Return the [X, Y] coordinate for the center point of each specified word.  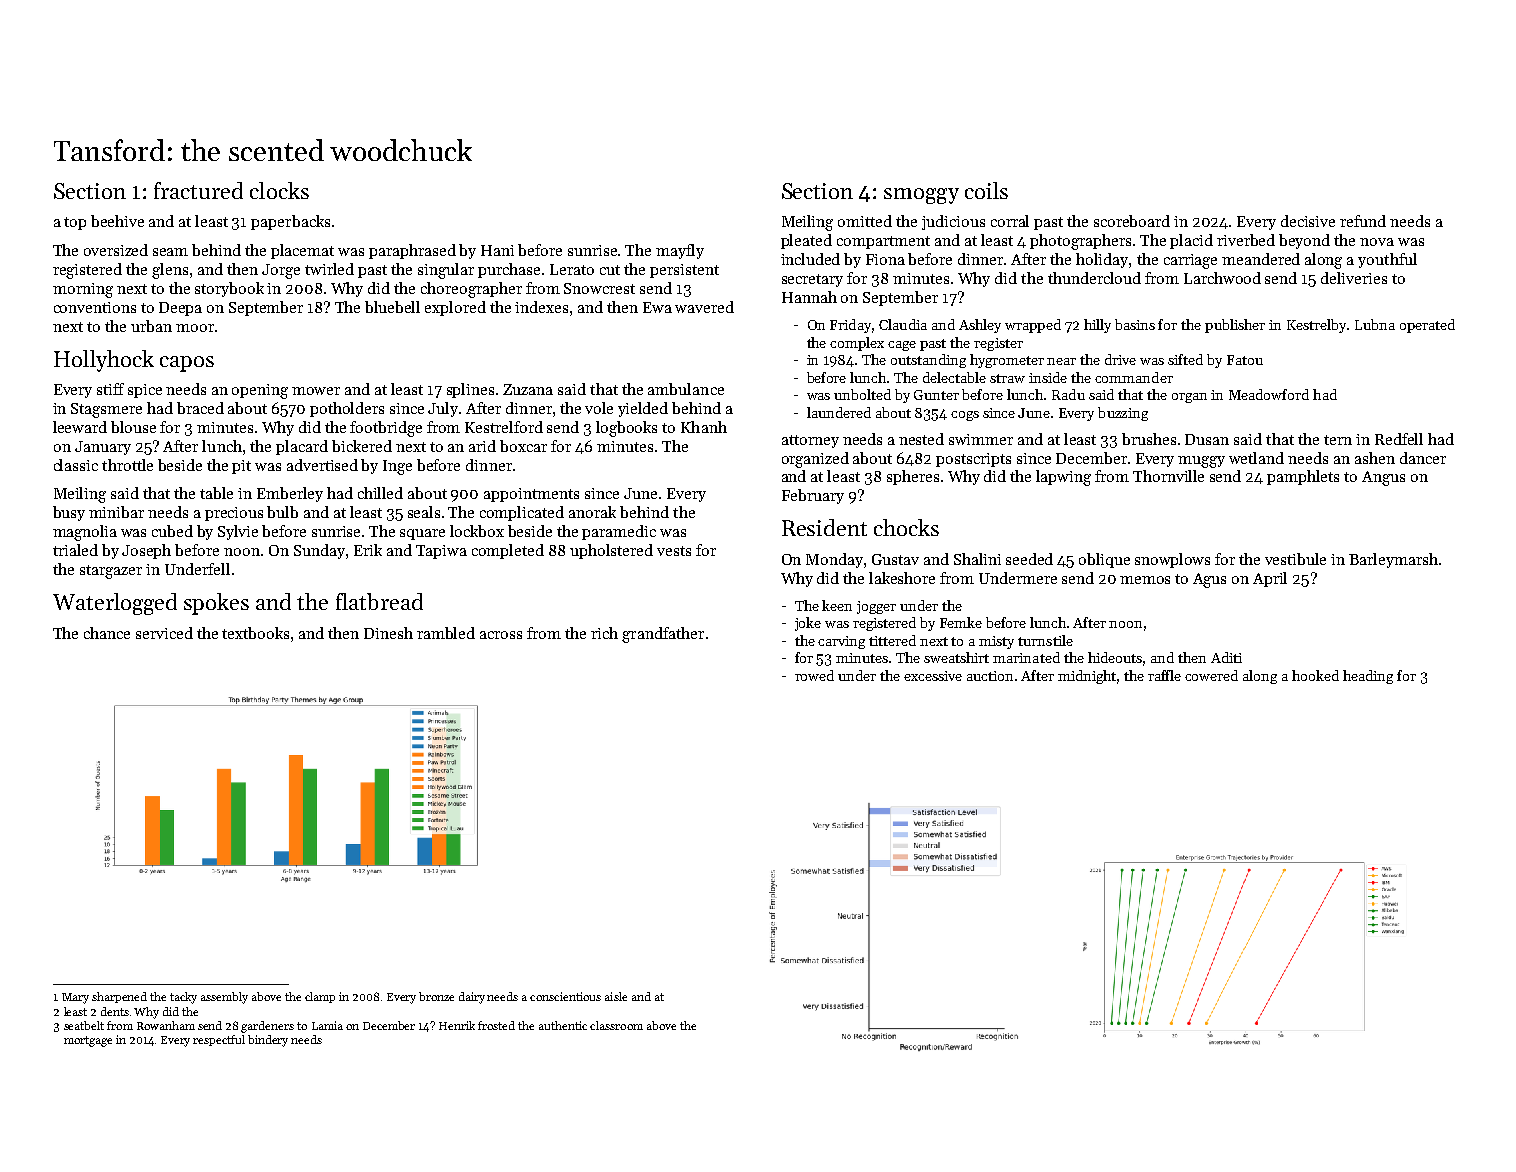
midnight [1087, 677]
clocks [279, 190]
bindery [268, 1041]
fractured [198, 190]
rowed [814, 675]
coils [986, 190]
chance [107, 633]
